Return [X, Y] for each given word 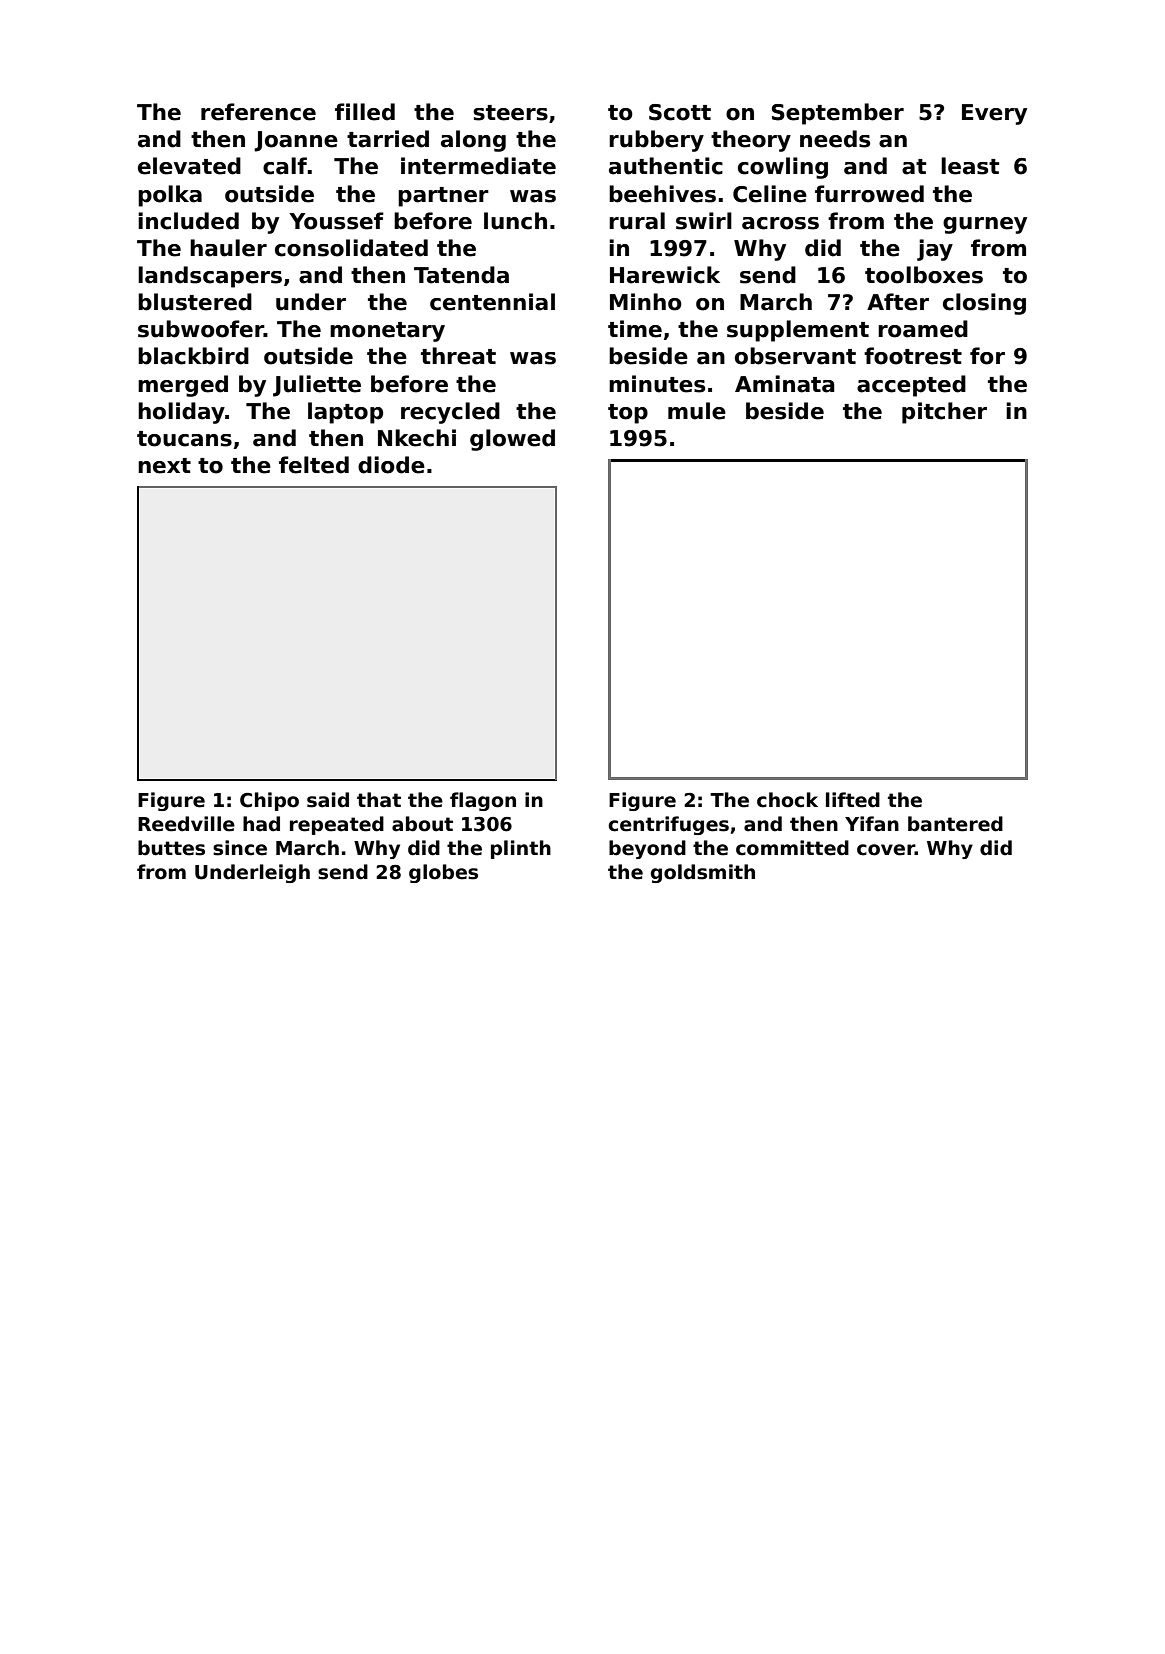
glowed [512, 440]
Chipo [269, 801]
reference [258, 112]
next [164, 466]
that [379, 800]
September [838, 114]
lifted [853, 800]
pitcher [944, 413]
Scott [680, 112]
